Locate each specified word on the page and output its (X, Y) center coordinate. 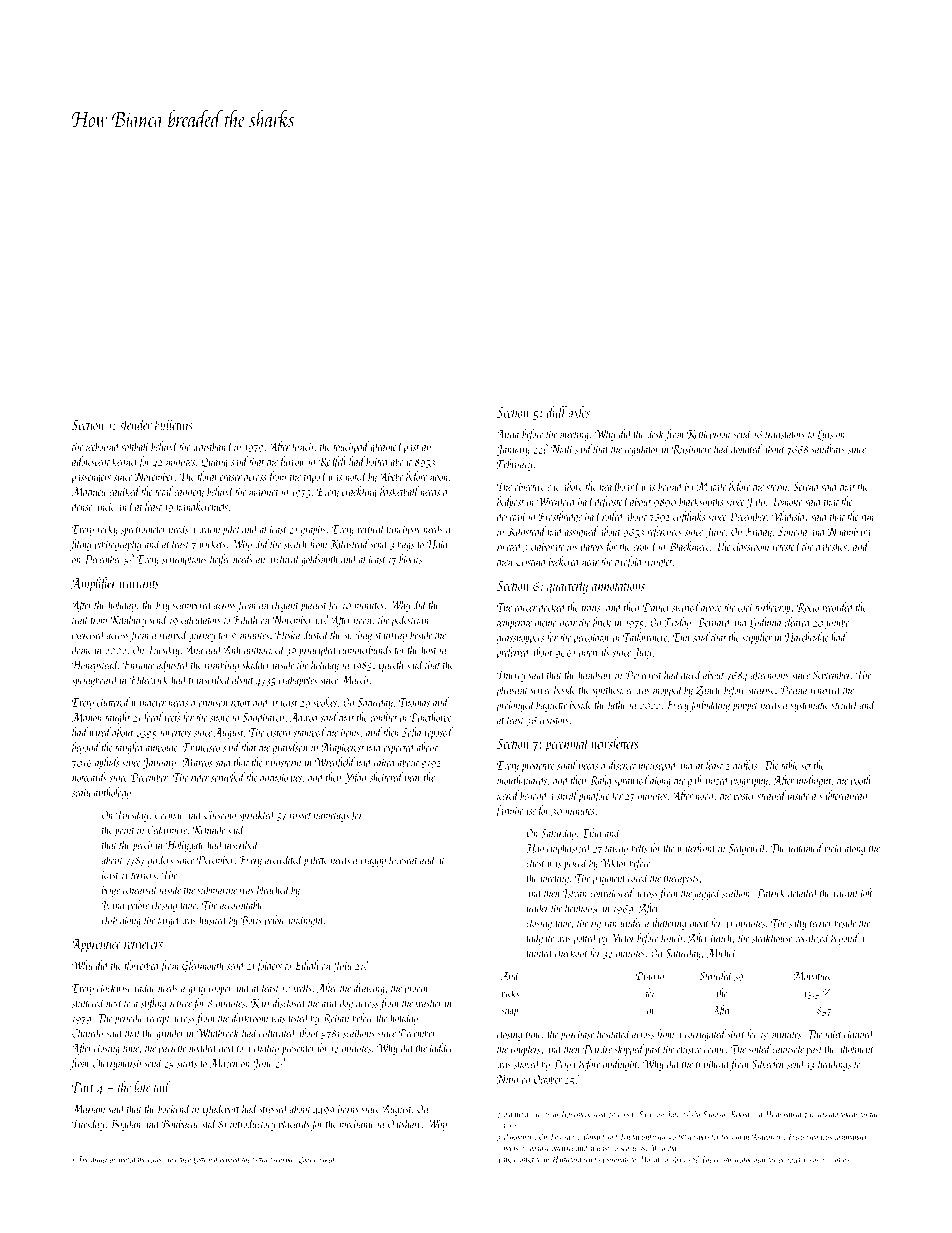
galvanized (708, 781)
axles (579, 412)
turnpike (282, 1161)
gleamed (386, 447)
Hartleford (567, 1160)
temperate (514, 624)
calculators (201, 620)
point (125, 831)
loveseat (403, 860)
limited (540, 953)
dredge (742, 1160)
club (109, 920)
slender (136, 424)
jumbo (837, 623)
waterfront (696, 849)
